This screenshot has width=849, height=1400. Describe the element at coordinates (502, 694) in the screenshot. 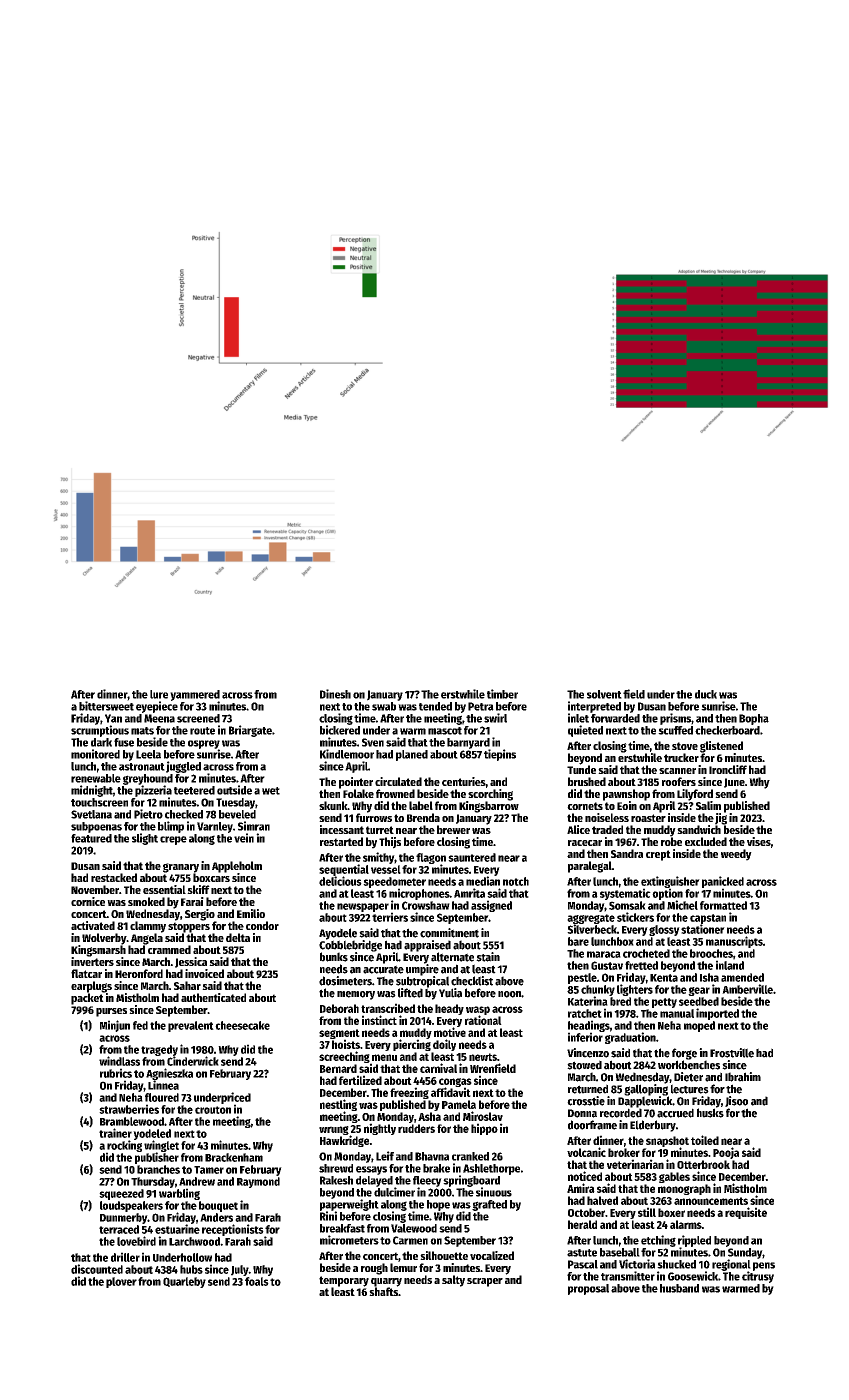

I see `timber` at that location.
